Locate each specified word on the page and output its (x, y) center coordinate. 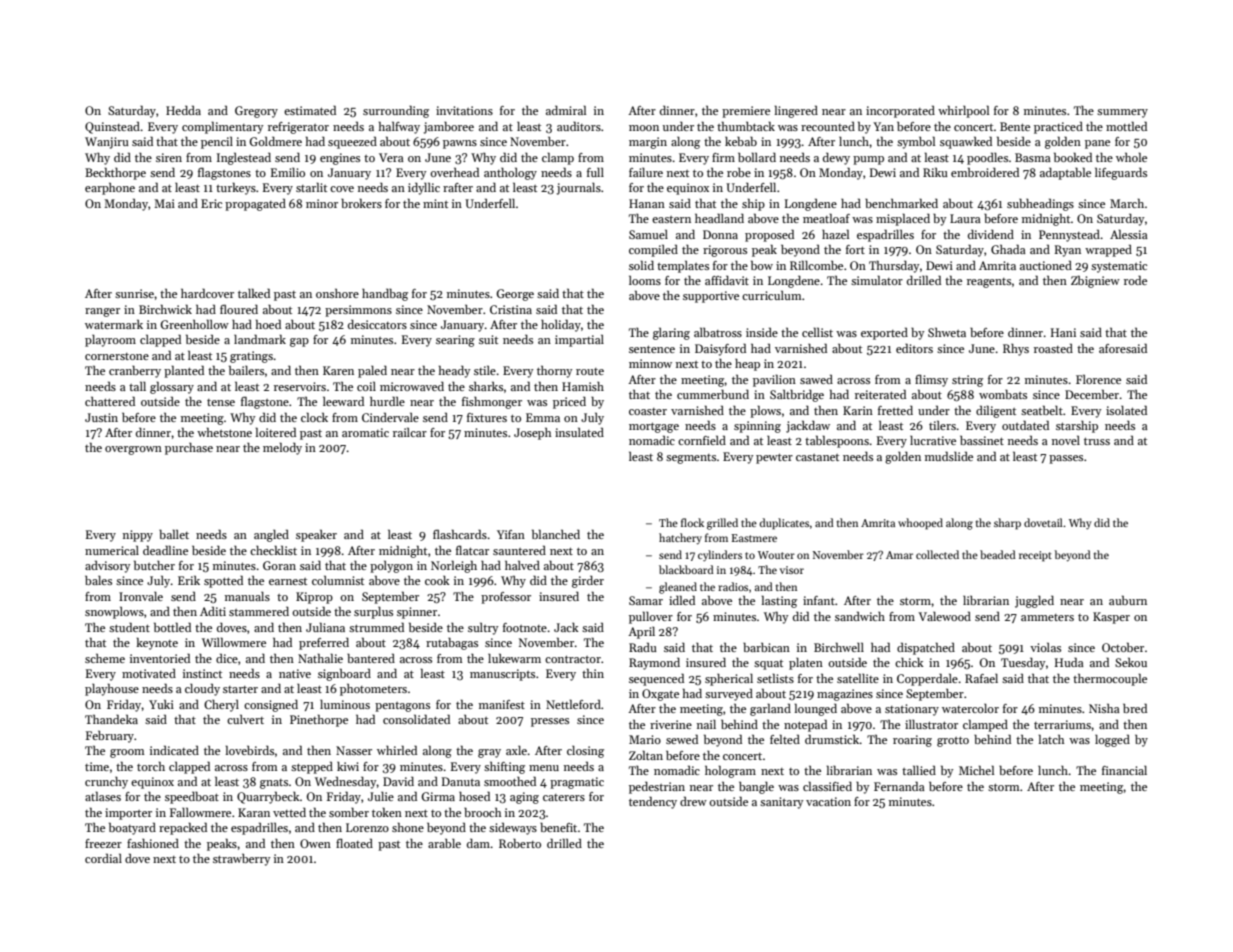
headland (719, 218)
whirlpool (963, 111)
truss (1097, 441)
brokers (361, 203)
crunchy (106, 783)
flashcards (460, 534)
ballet (174, 534)
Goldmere (276, 141)
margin (648, 143)
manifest (502, 704)
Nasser (354, 750)
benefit (558, 827)
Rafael (981, 678)
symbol (916, 142)
